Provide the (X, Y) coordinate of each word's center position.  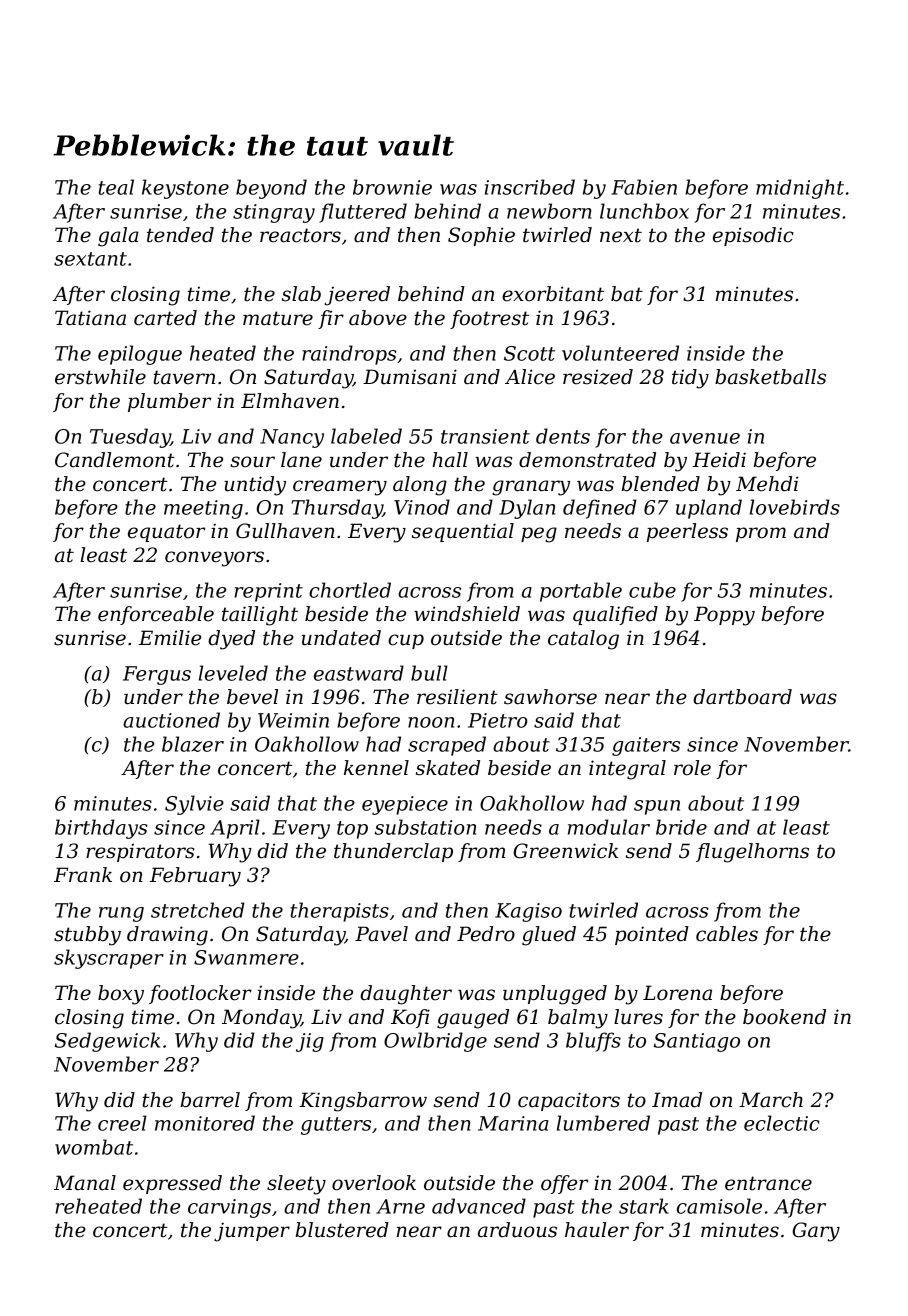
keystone (185, 189)
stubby (87, 936)
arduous (517, 1230)
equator (166, 533)
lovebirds (795, 507)
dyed (231, 640)
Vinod (422, 507)
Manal (85, 1183)
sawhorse (550, 697)
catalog (583, 640)
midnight (800, 189)
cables (727, 934)
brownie (392, 187)
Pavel (381, 934)
